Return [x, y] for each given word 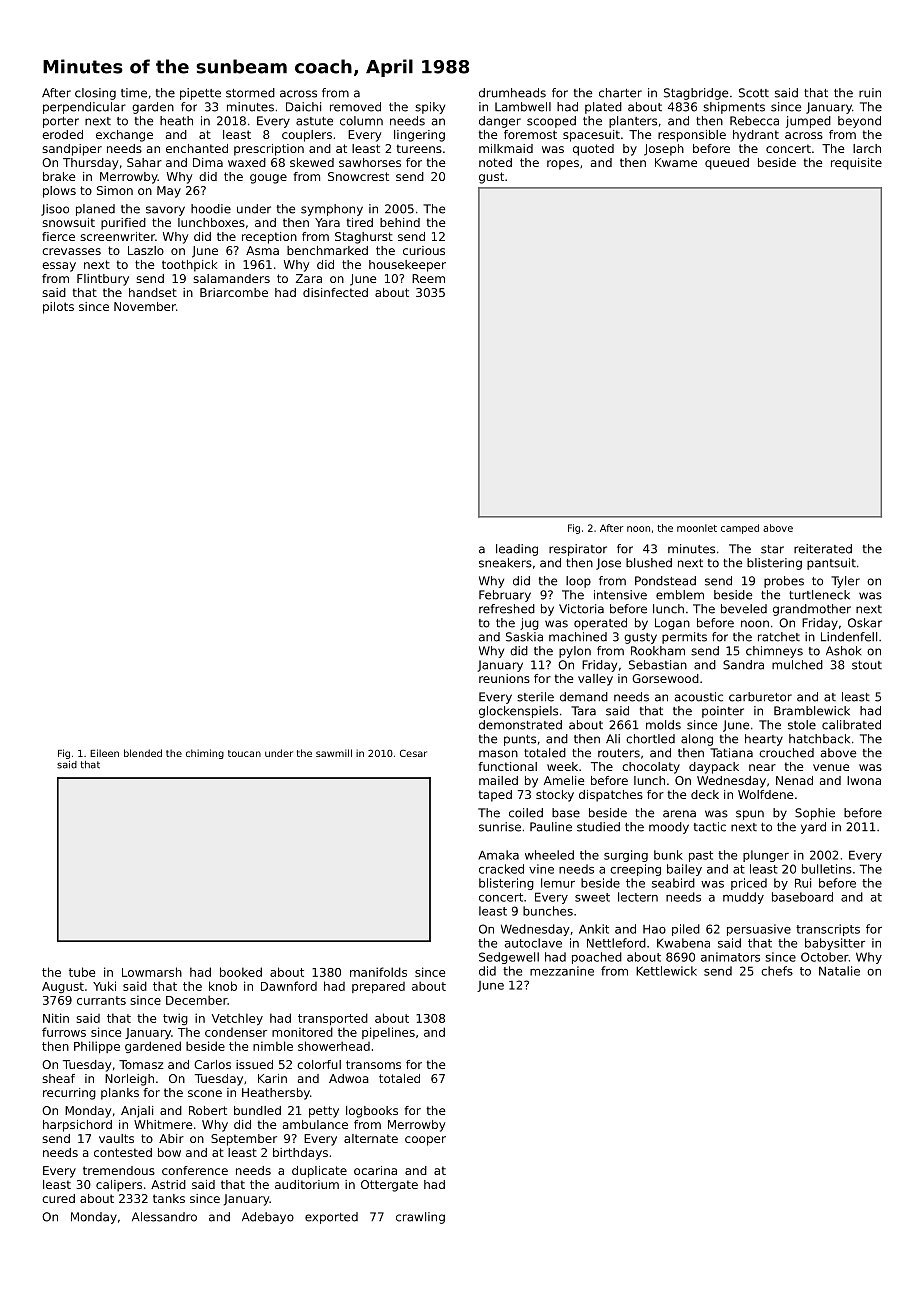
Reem [428, 278]
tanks [169, 1198]
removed [355, 107]
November [145, 306]
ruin [870, 93]
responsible [692, 136]
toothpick [189, 266]
